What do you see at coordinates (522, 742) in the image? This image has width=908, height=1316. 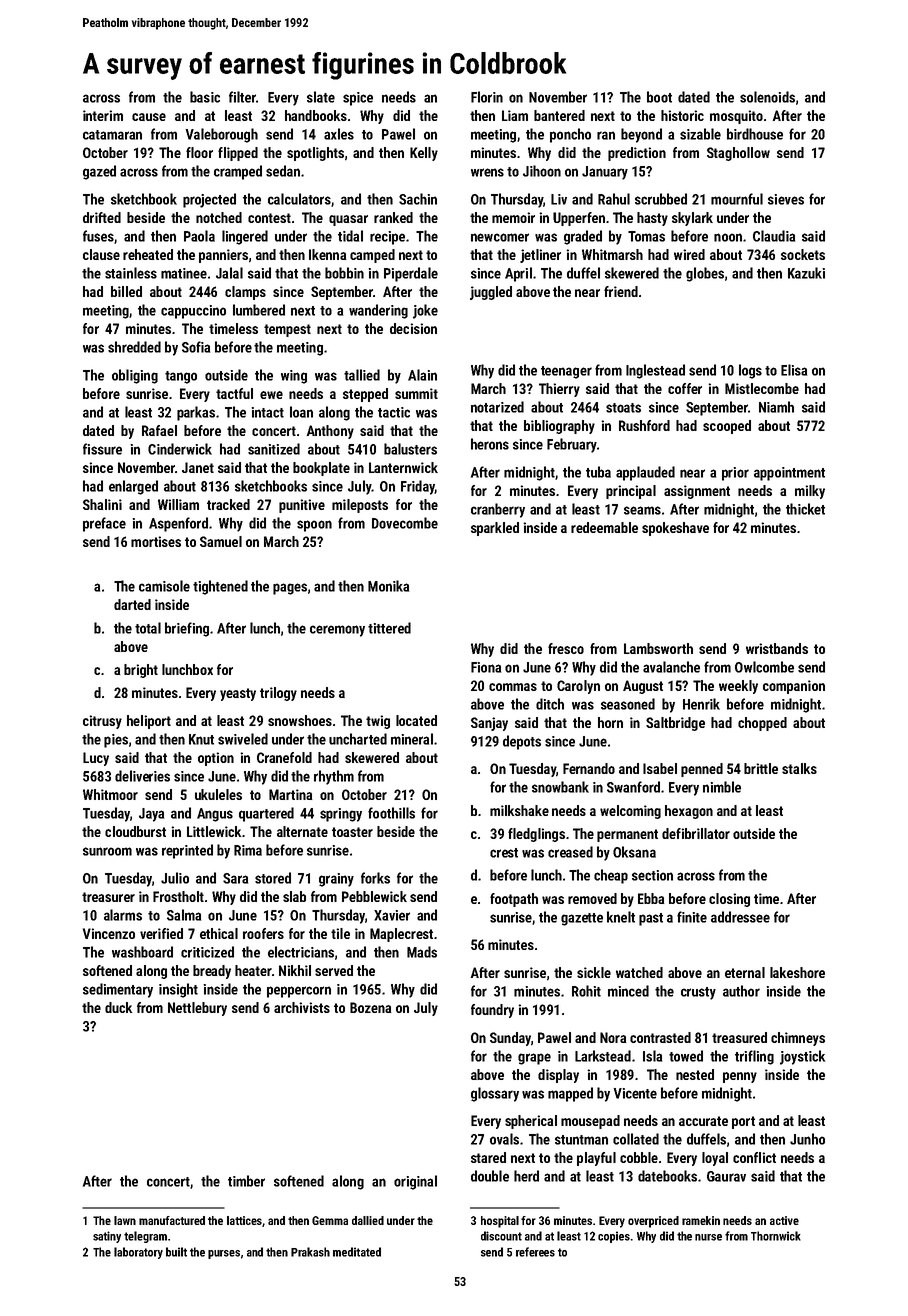 I see `depots` at bounding box center [522, 742].
